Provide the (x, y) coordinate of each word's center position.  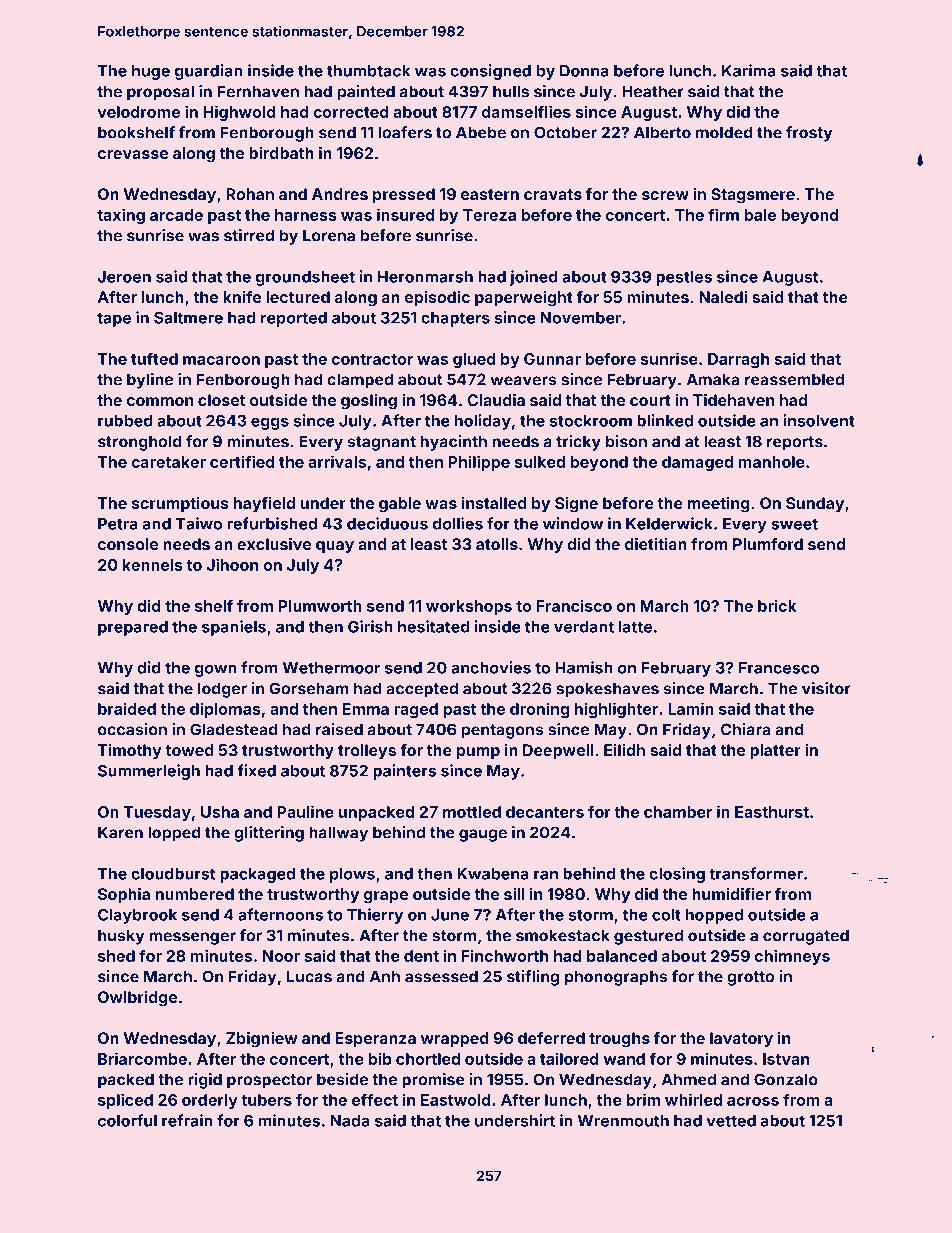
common (160, 401)
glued (474, 360)
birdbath (281, 153)
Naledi (723, 297)
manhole (771, 462)
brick (777, 605)
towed (189, 750)
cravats (553, 194)
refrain (187, 1120)
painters (404, 772)
